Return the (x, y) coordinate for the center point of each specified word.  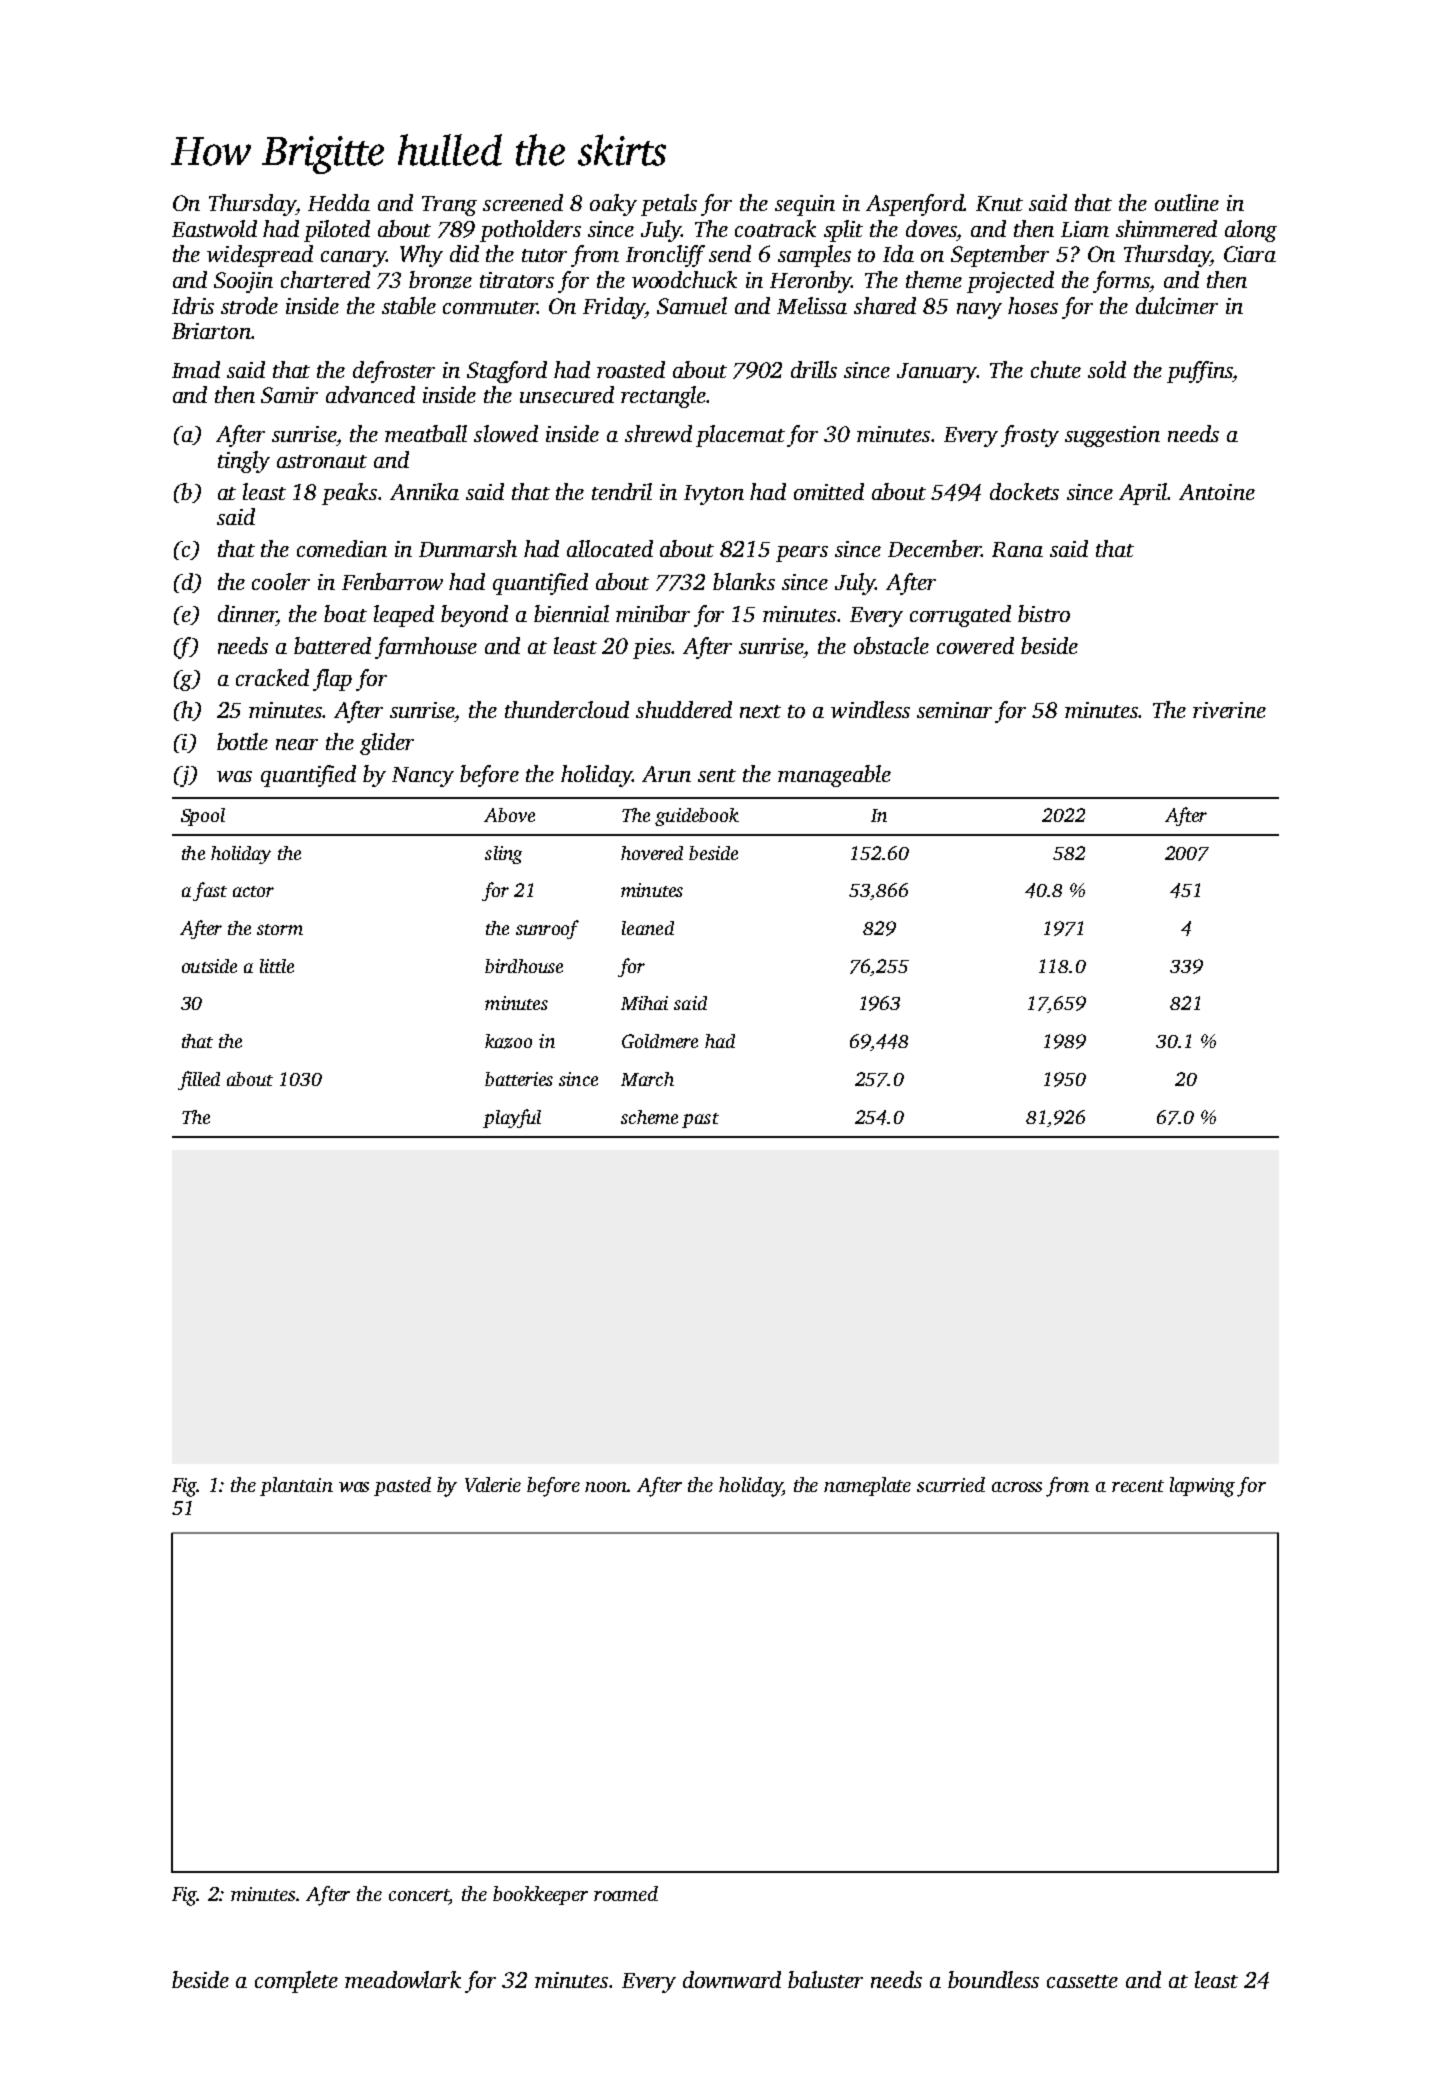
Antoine (1217, 492)
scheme (649, 1117)
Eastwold (214, 228)
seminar (954, 710)
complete (296, 1982)
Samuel (692, 305)
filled (199, 1080)
